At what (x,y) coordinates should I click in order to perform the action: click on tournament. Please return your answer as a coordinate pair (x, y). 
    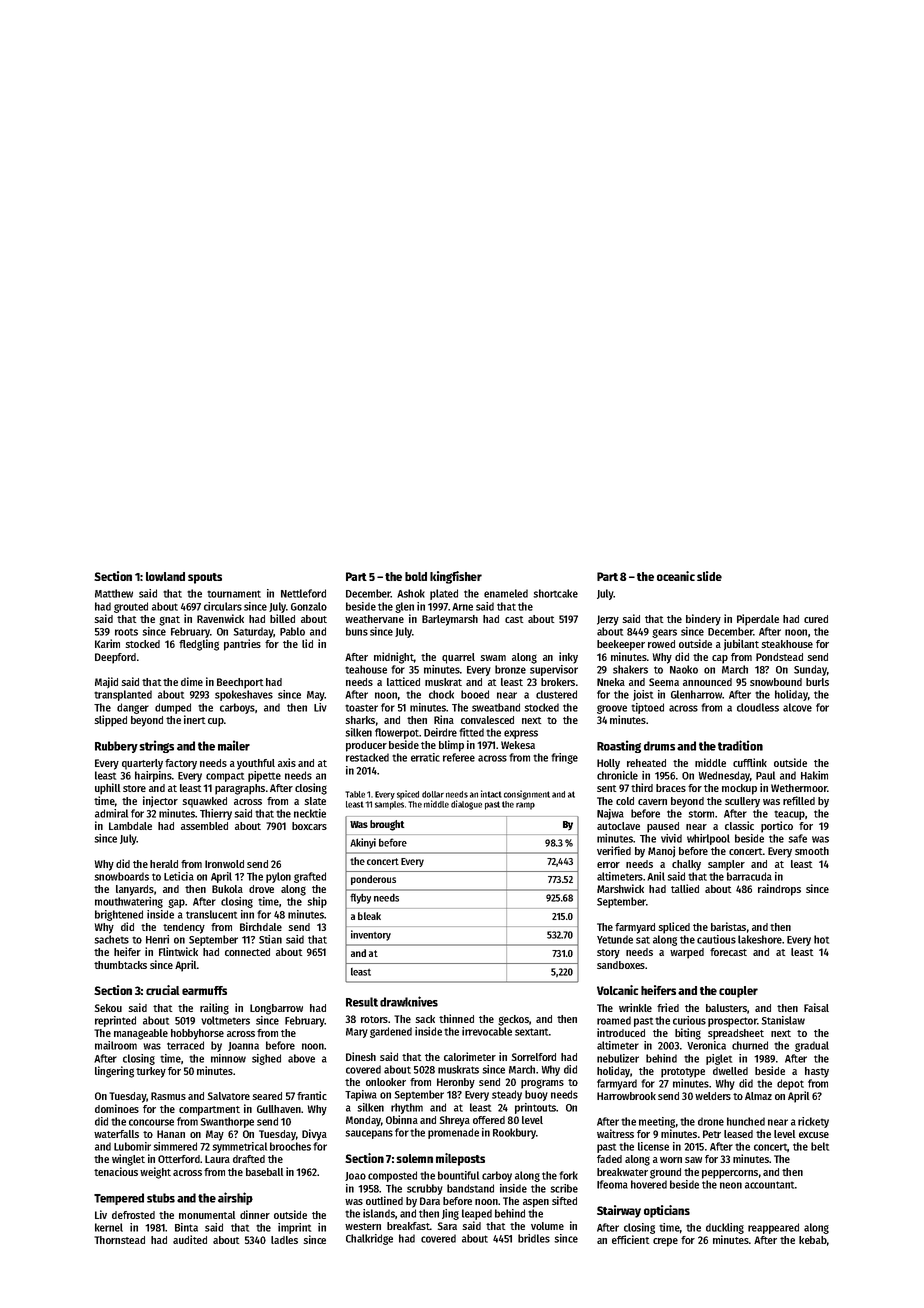
    Looking at the image, I should click on (234, 594).
